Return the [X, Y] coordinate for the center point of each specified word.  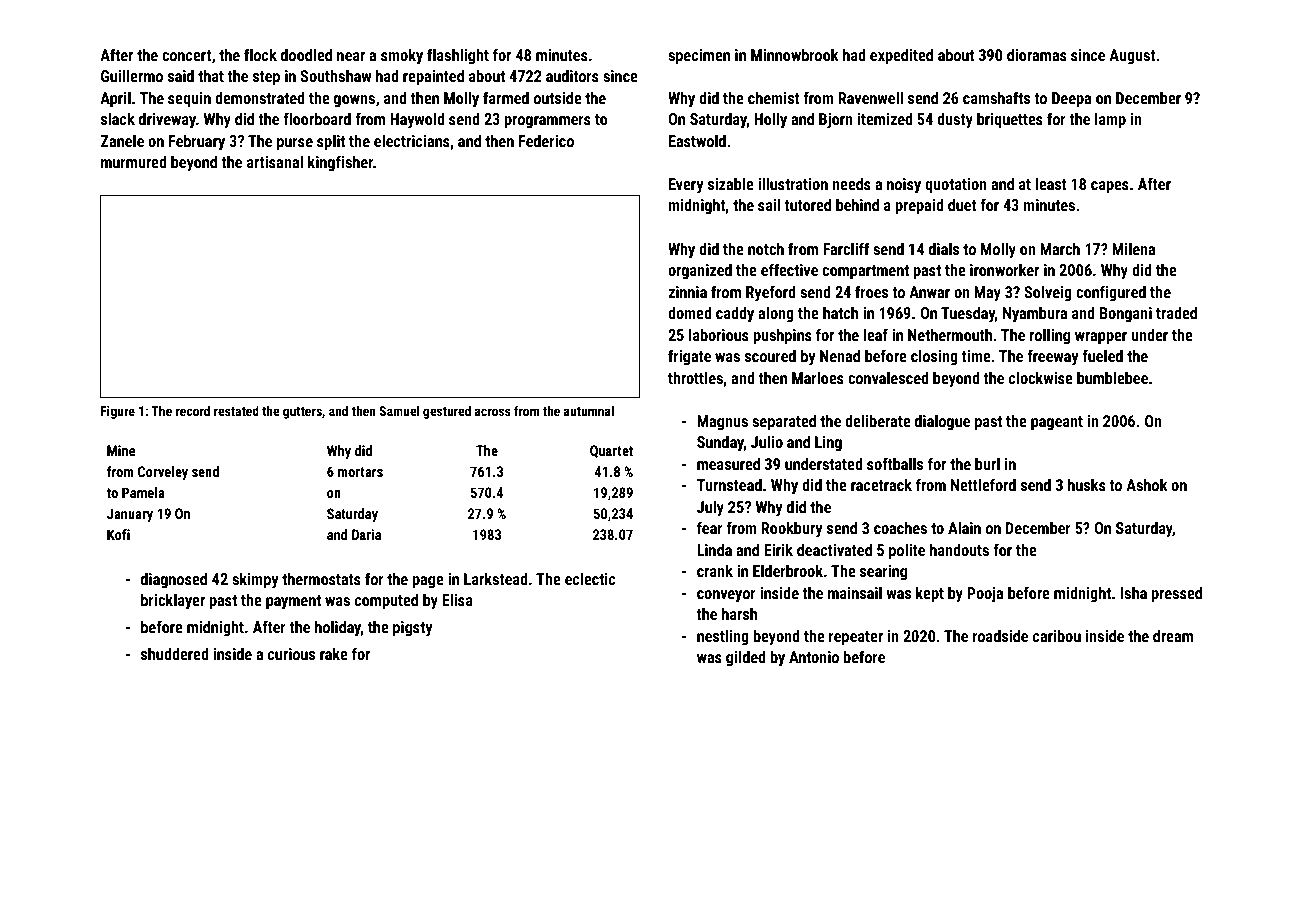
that [211, 76]
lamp [1110, 121]
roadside [1000, 636]
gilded [746, 659]
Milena [1133, 249]
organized [700, 272]
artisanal [275, 162]
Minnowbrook [795, 55]
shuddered [175, 654]
